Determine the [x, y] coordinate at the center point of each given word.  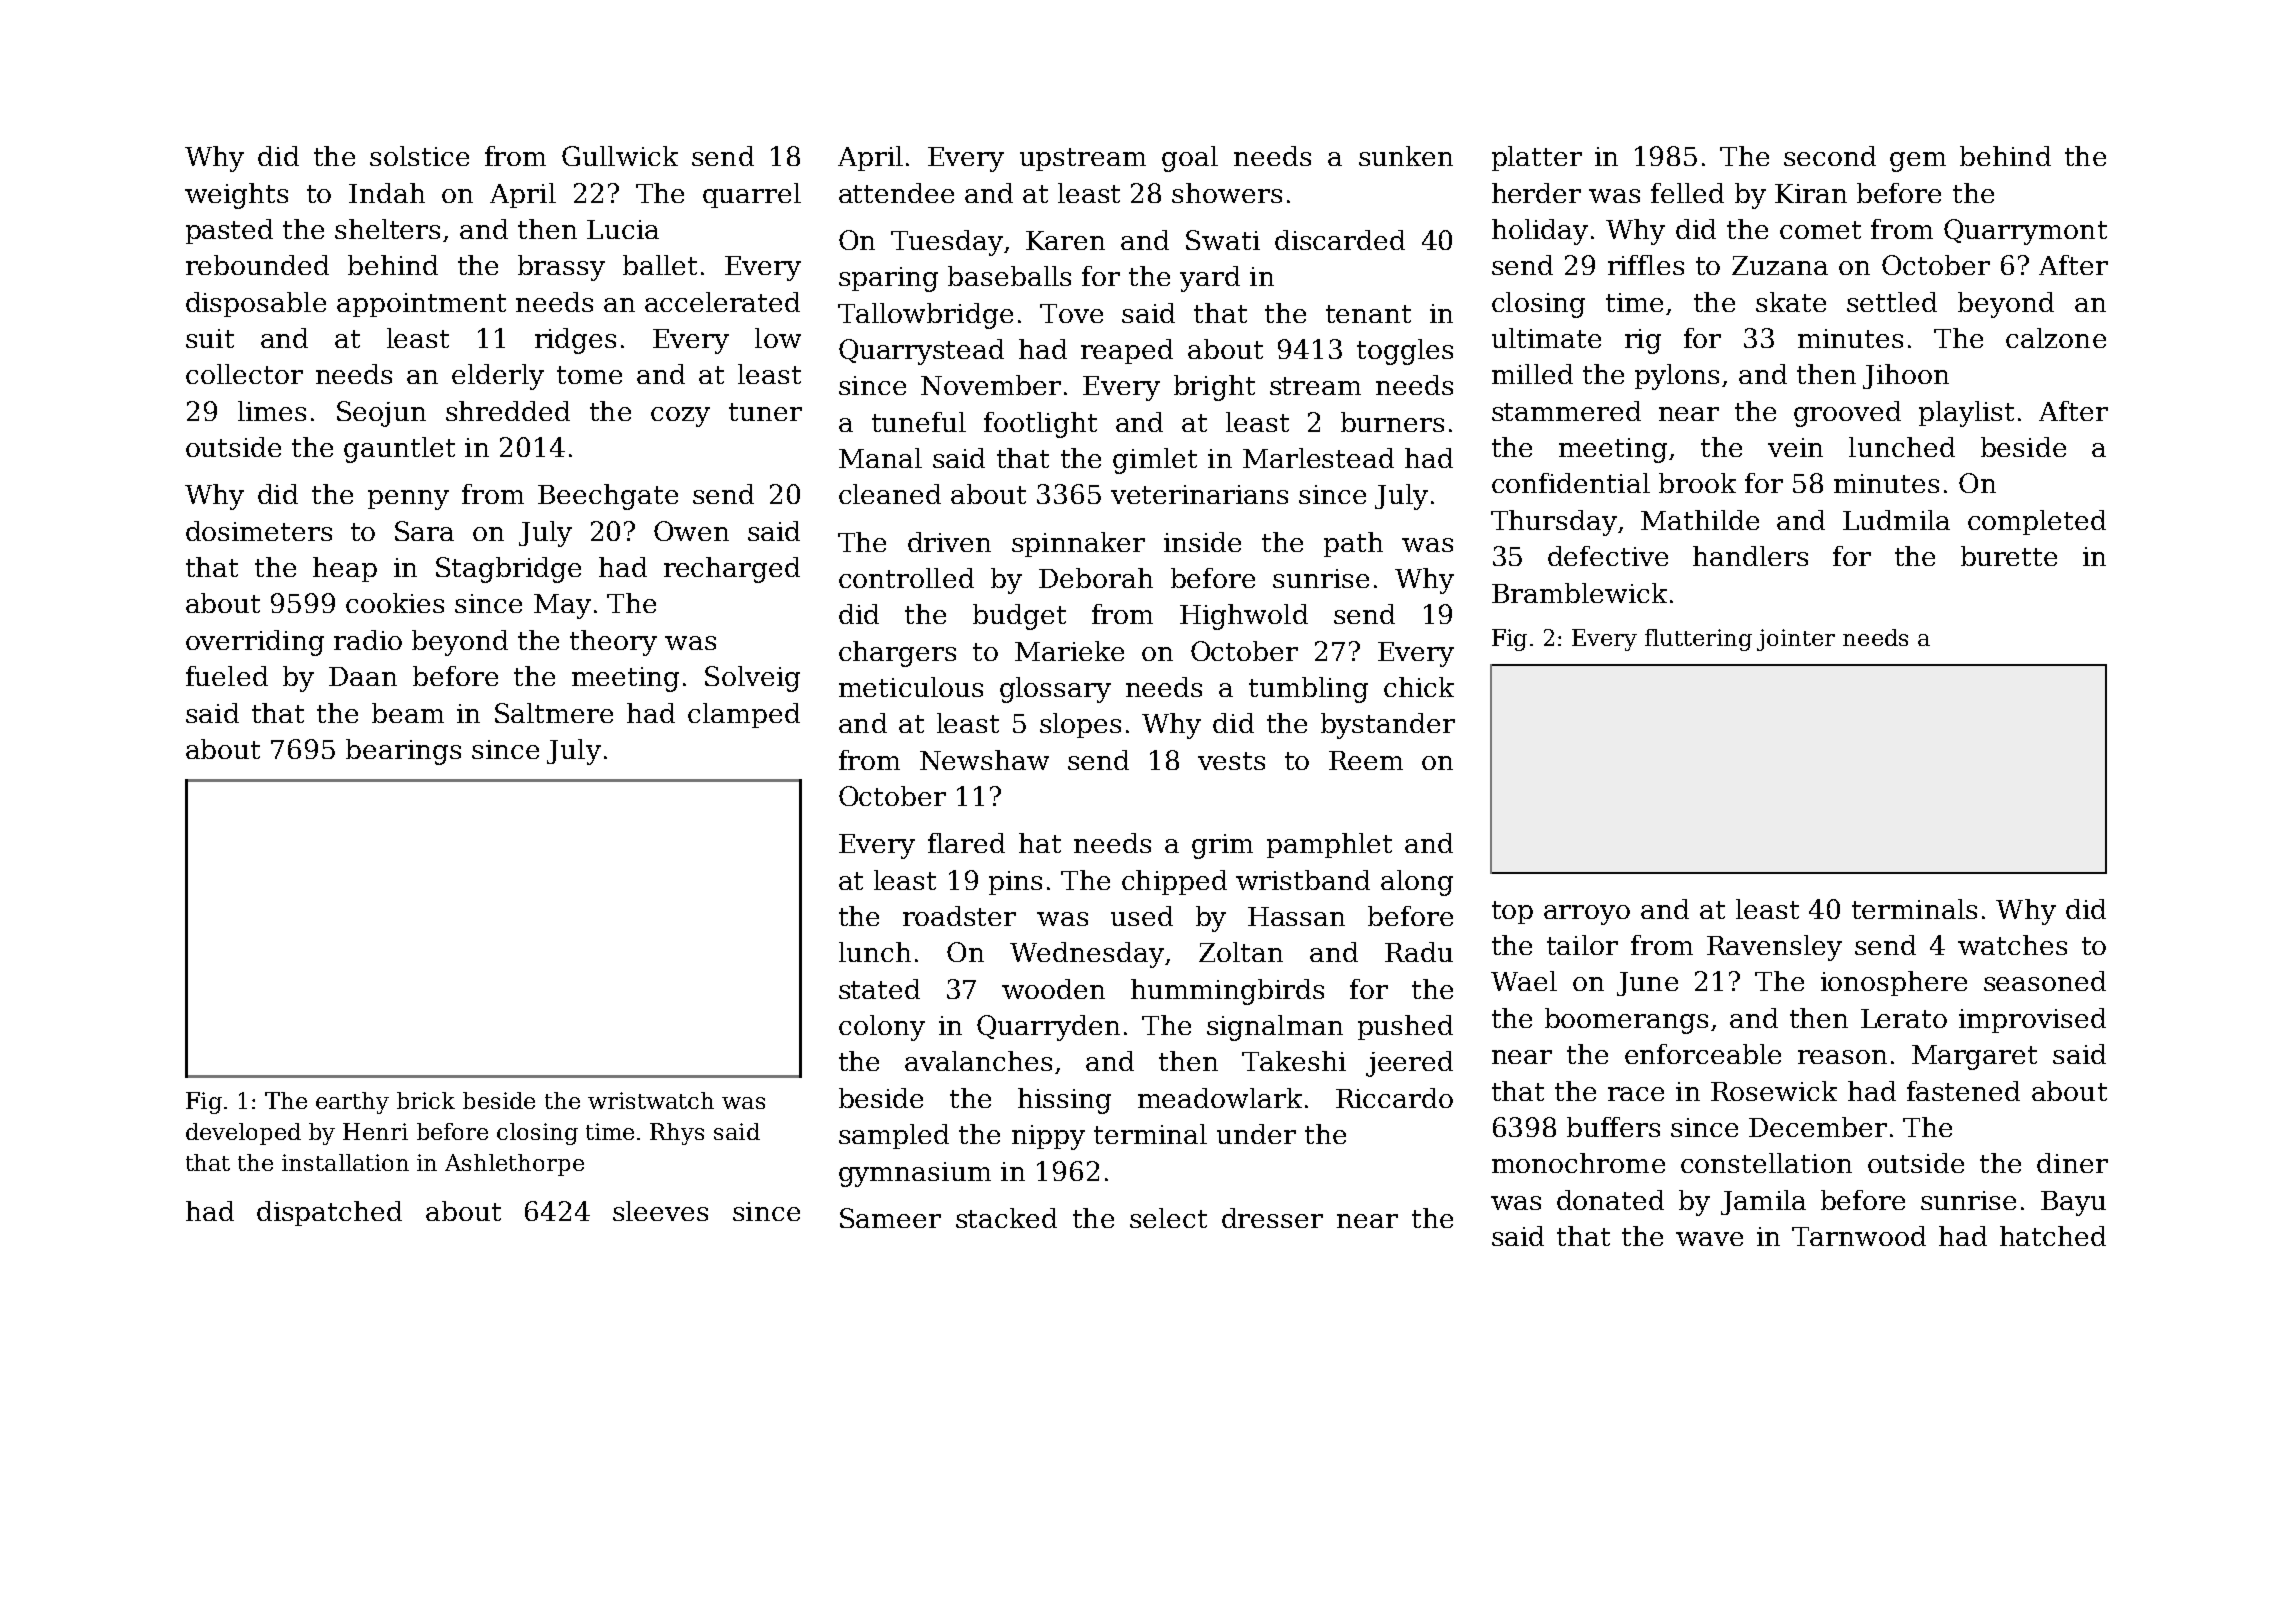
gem [1918, 162]
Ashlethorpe [514, 1165]
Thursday [1554, 523]
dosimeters [259, 531]
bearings [403, 752]
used [1142, 916]
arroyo [1587, 915]
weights [236, 196]
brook [1697, 483]
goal [1190, 159]
